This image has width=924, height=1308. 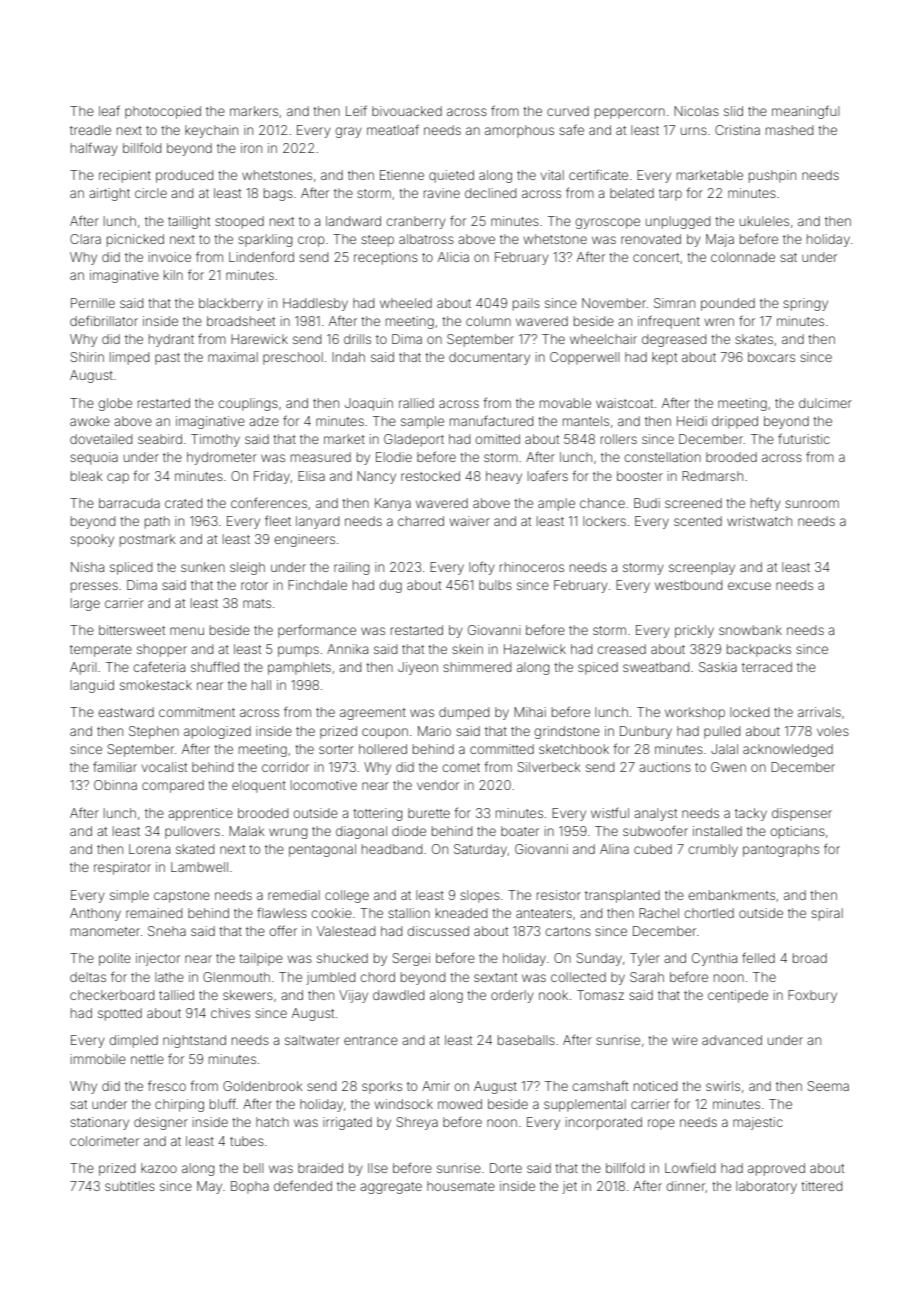 I want to click on Etienne, so click(x=402, y=175).
